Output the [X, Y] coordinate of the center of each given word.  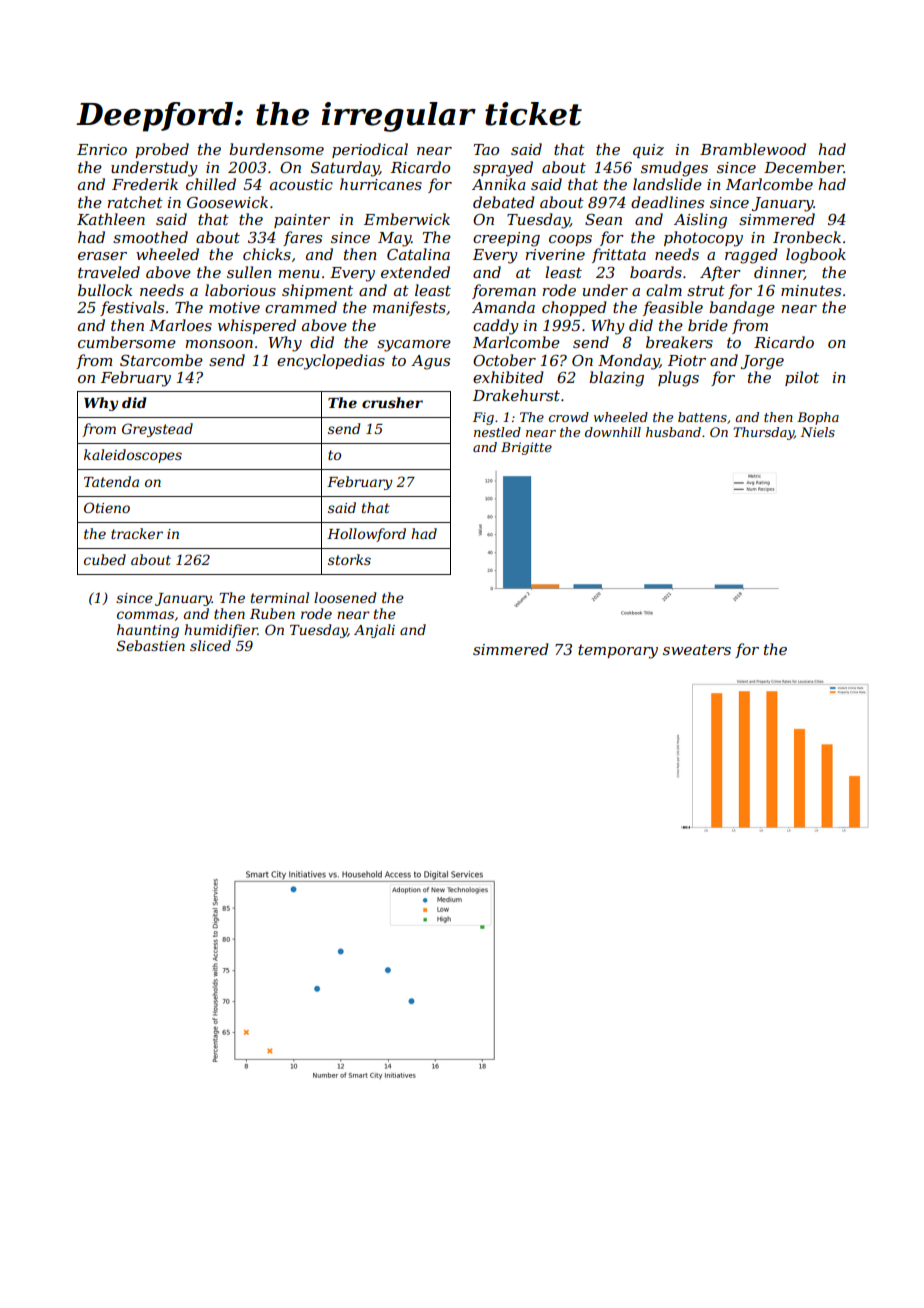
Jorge [762, 362]
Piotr [687, 360]
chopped [574, 308]
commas [145, 615]
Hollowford [366, 535]
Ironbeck [807, 237]
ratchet [135, 202]
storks [349, 559]
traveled [109, 272]
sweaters [697, 649]
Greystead [157, 430]
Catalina [418, 254]
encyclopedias [331, 362]
